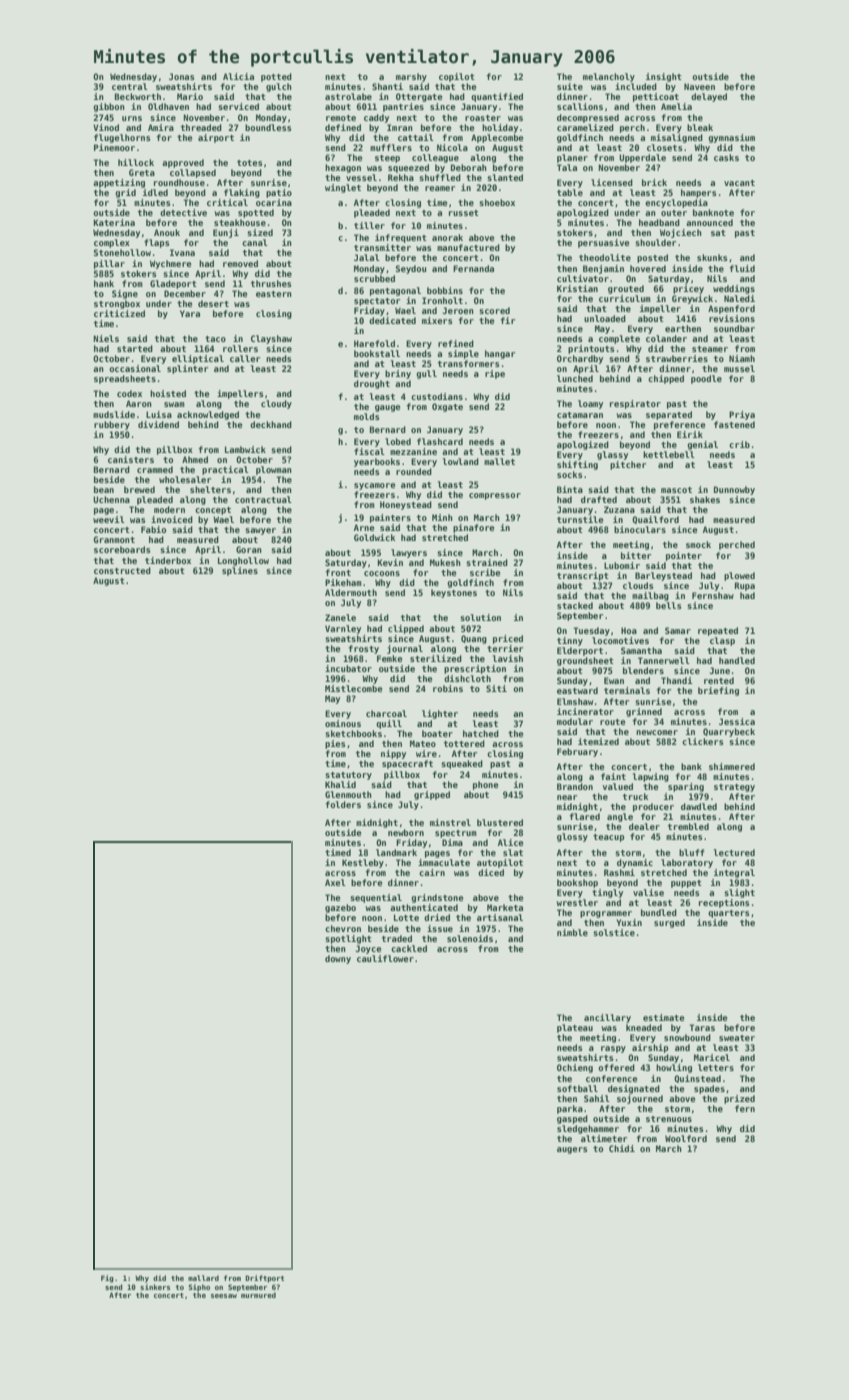  I want to click on constructed, so click(122, 570).
